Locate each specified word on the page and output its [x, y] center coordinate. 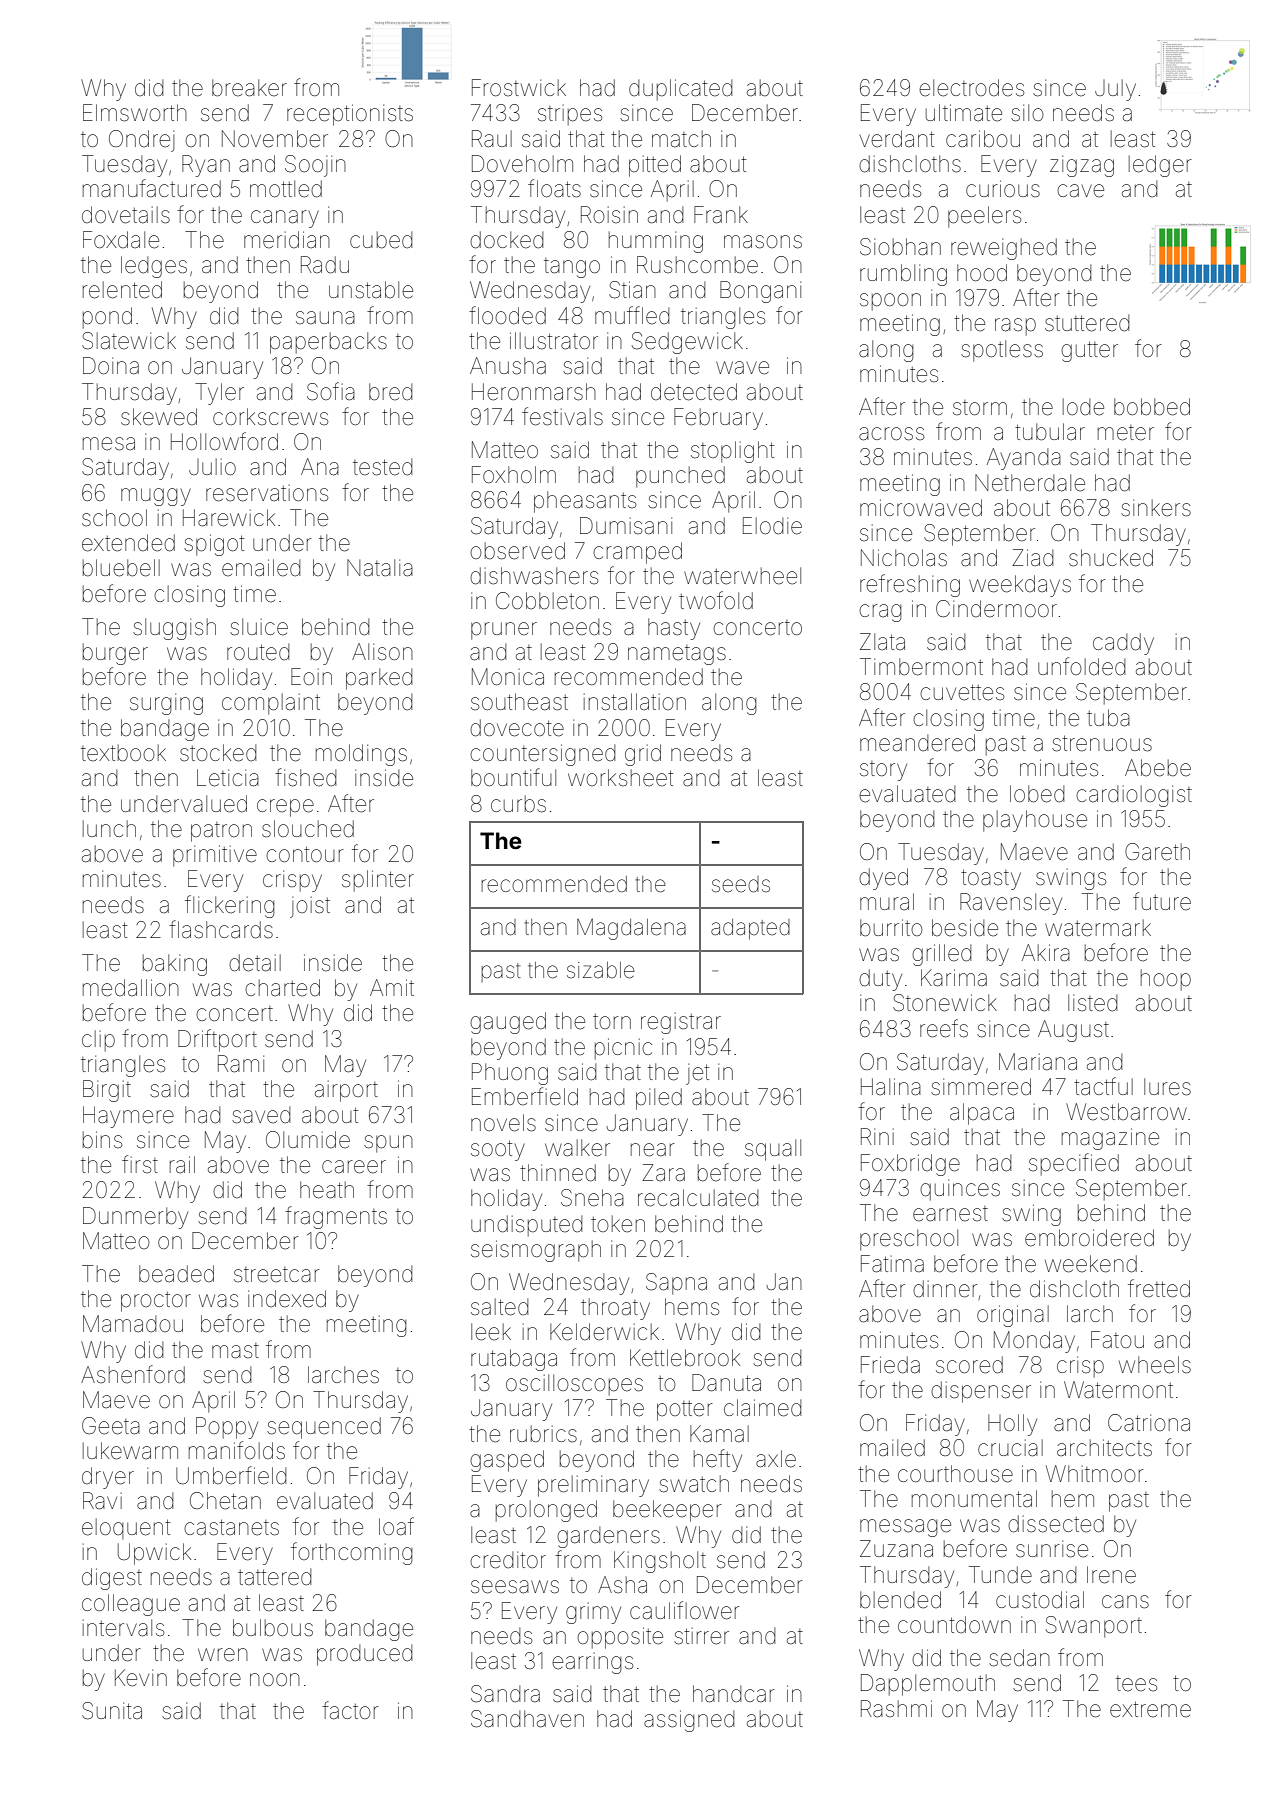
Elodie [772, 526]
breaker [249, 88]
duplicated [680, 90]
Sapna [676, 1284]
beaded [176, 1274]
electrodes [971, 88]
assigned [689, 1721]
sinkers [1156, 508]
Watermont [1118, 1390]
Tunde [1000, 1575]
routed [258, 652]
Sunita [112, 1711]
